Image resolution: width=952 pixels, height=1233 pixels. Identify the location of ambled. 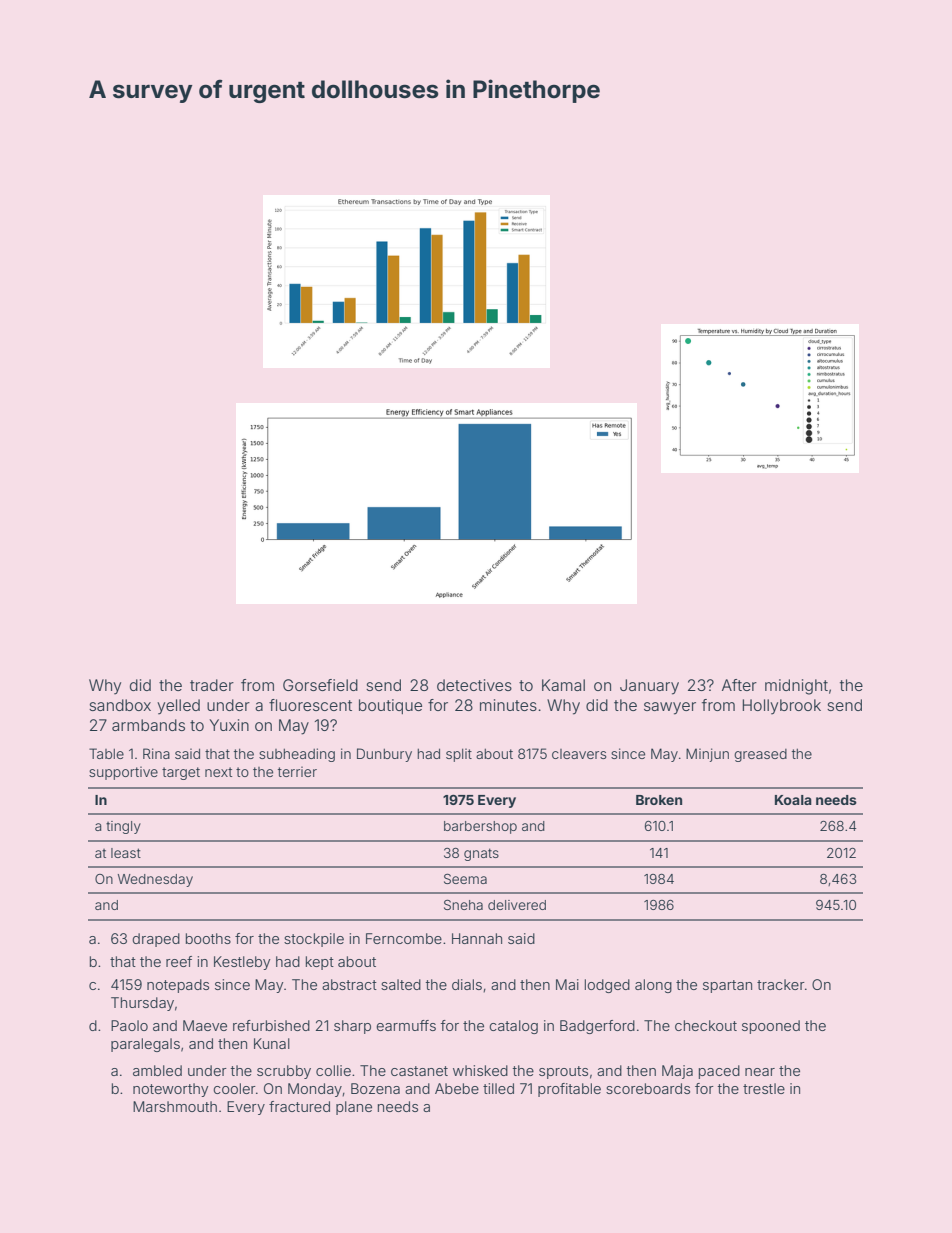
(157, 1070).
